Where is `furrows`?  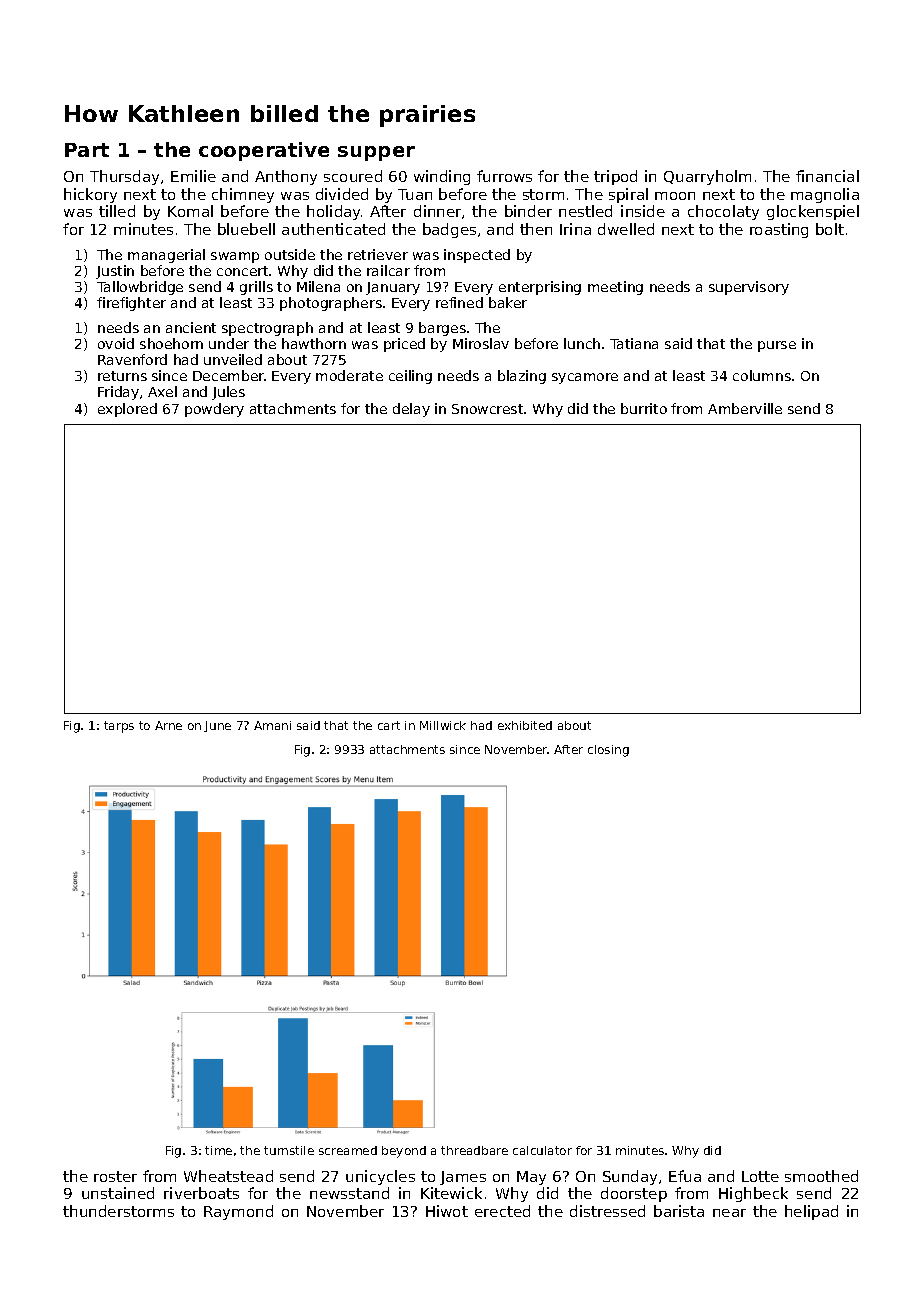
furrows is located at coordinates (504, 176).
